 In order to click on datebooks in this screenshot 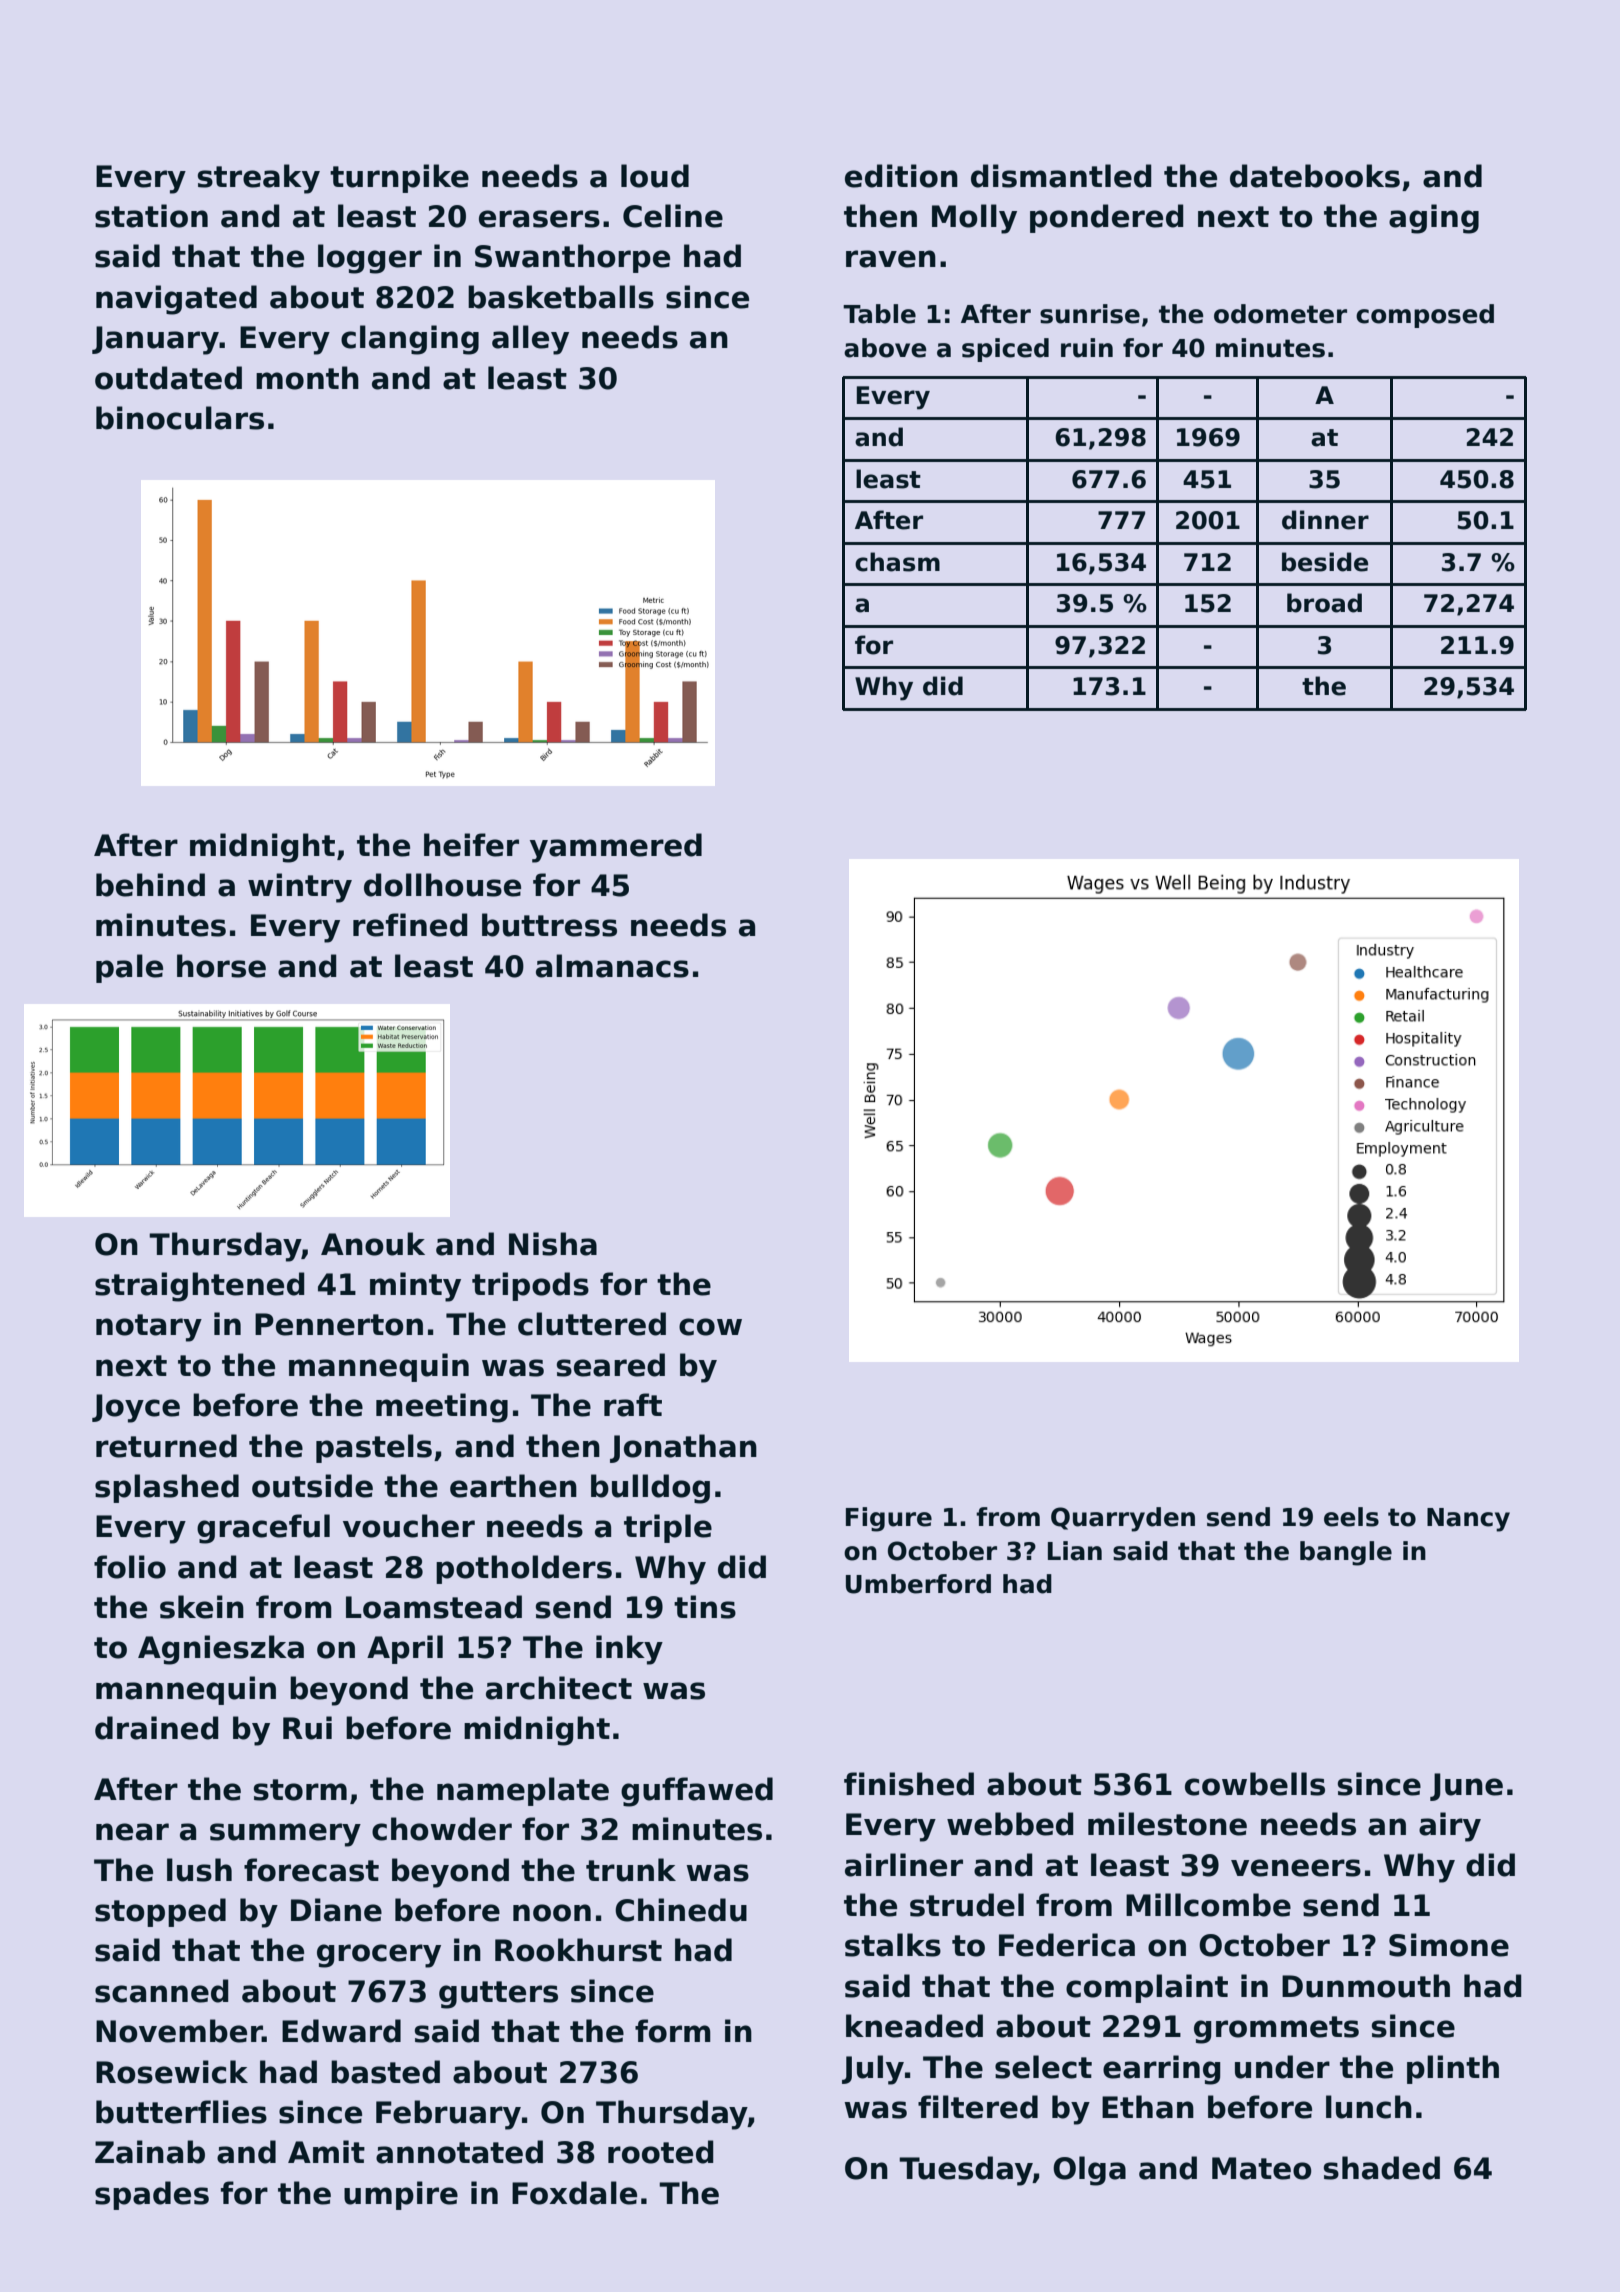, I will do `click(1315, 176)`.
